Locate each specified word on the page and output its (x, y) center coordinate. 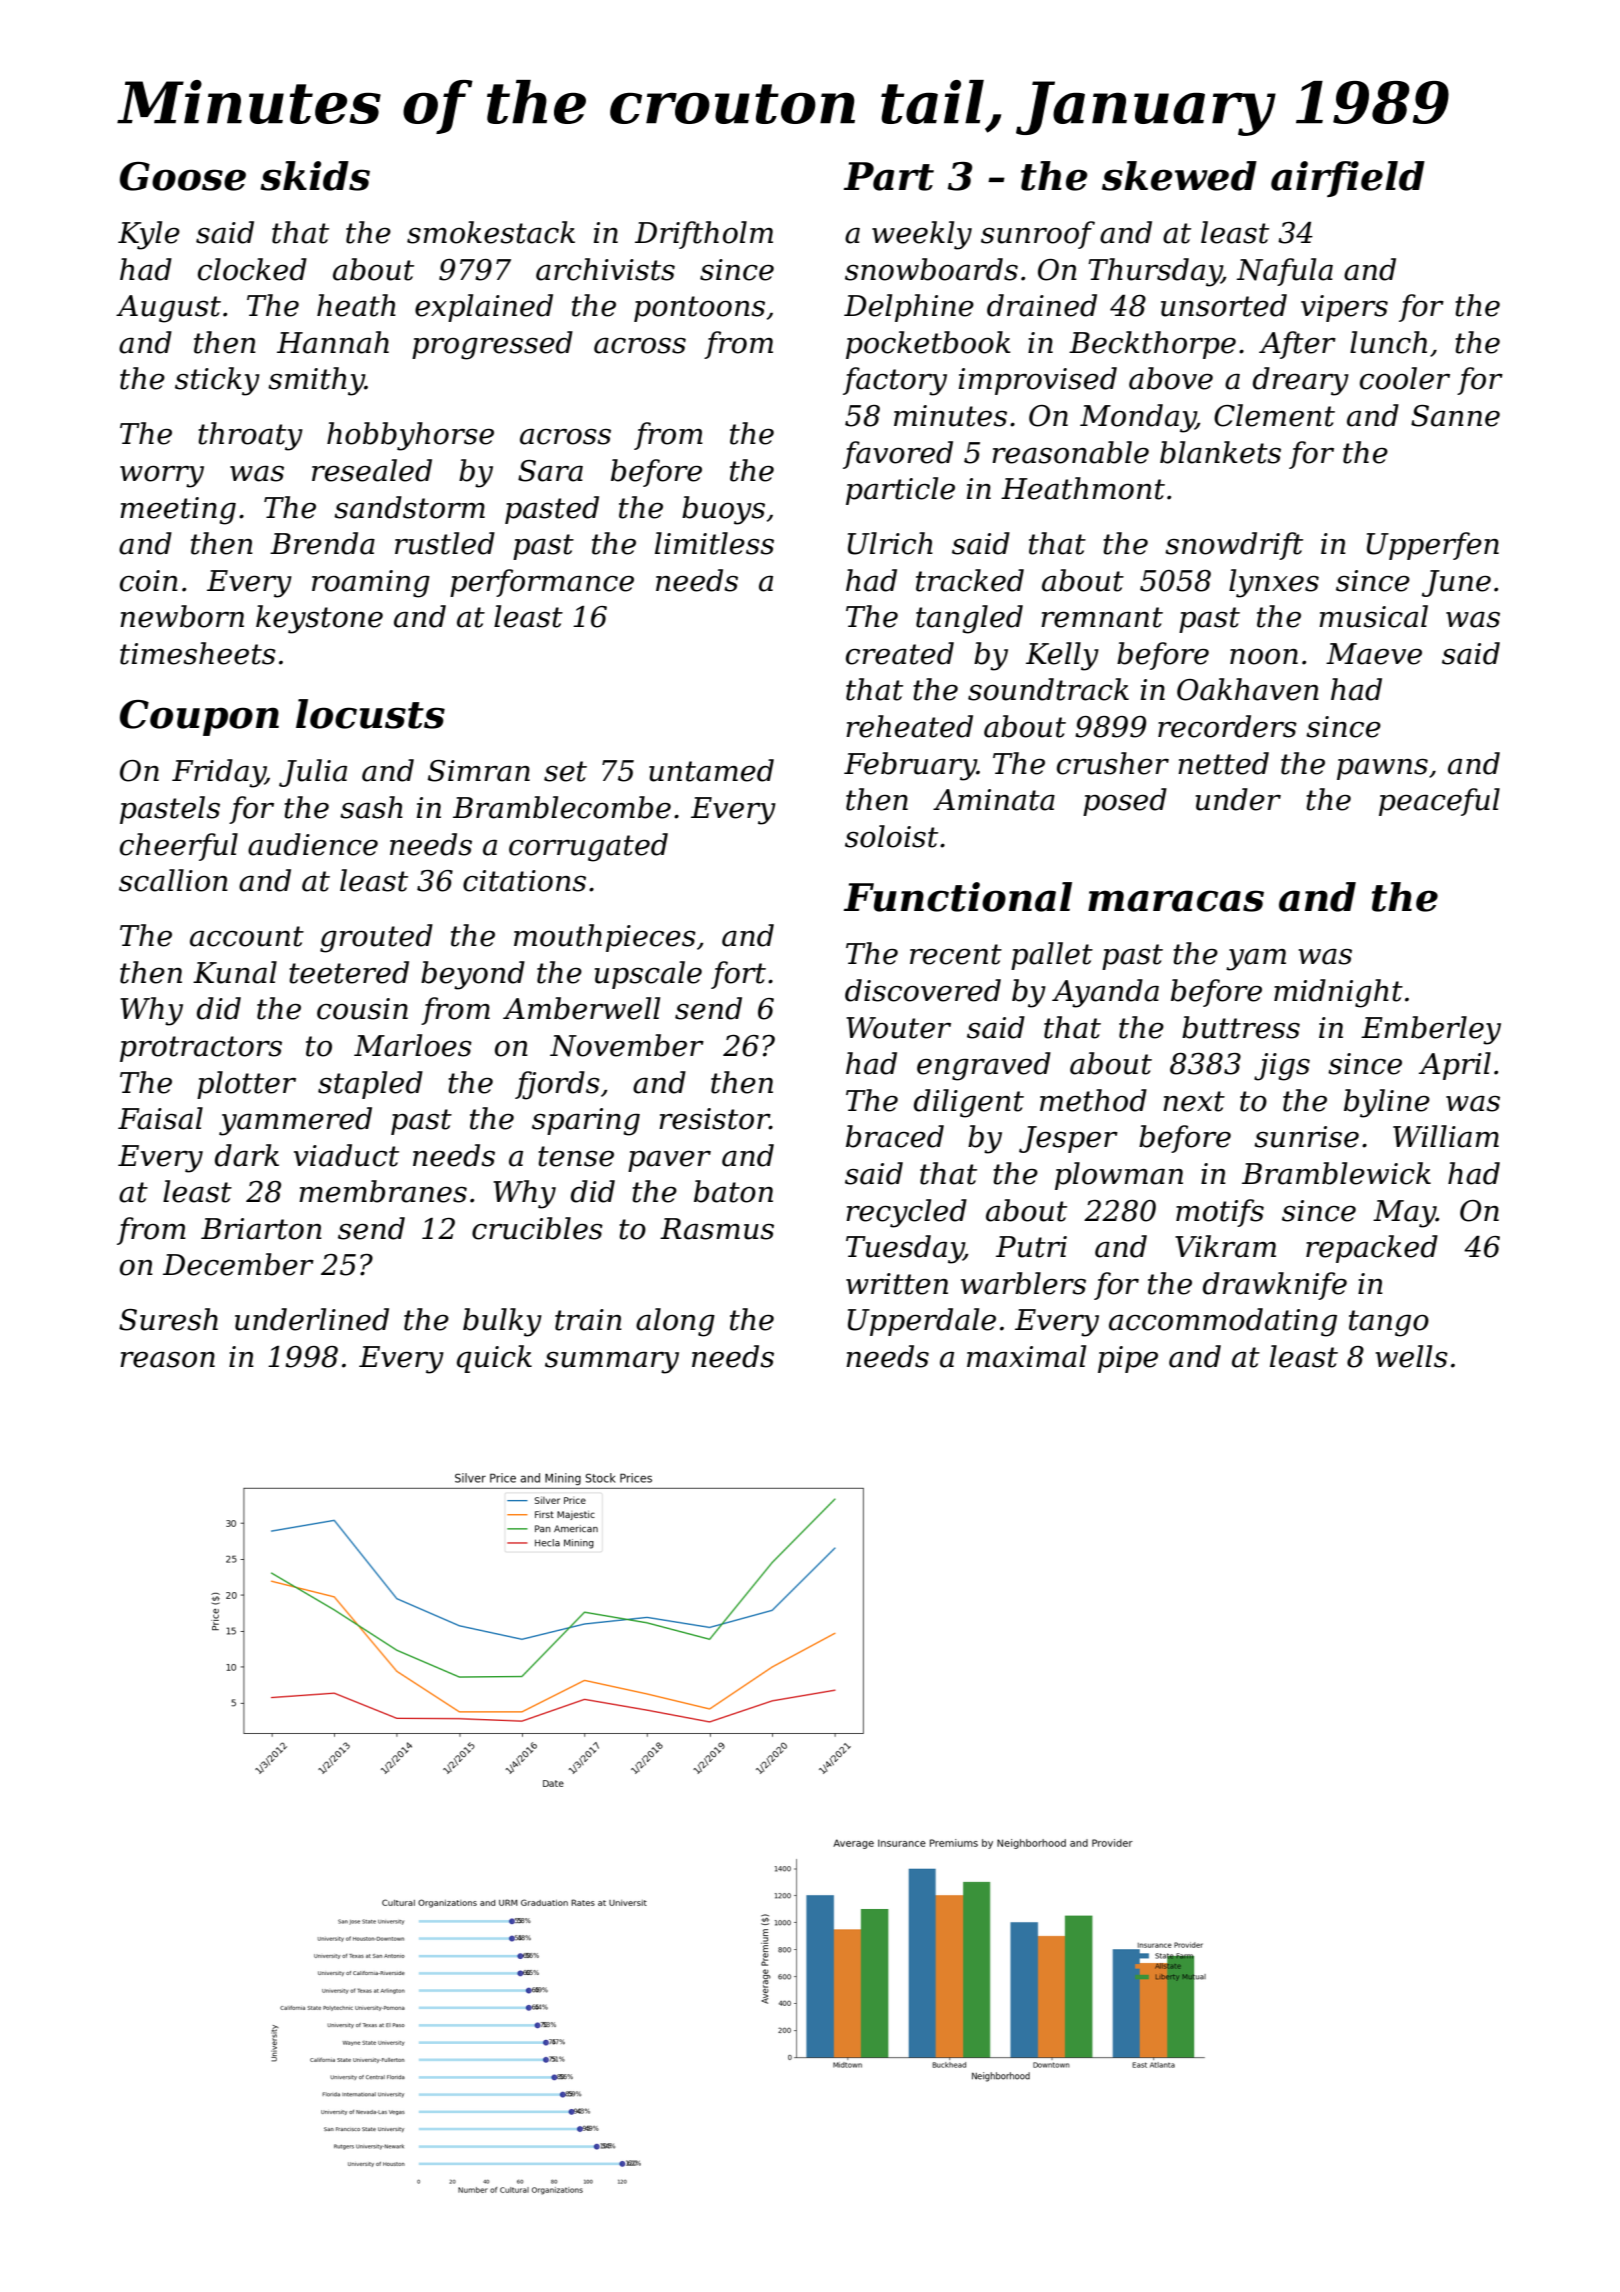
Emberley (1431, 1030)
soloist (891, 836)
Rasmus (717, 1229)
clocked (252, 269)
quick (494, 1359)
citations (524, 881)
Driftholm (704, 235)
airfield (1348, 179)
